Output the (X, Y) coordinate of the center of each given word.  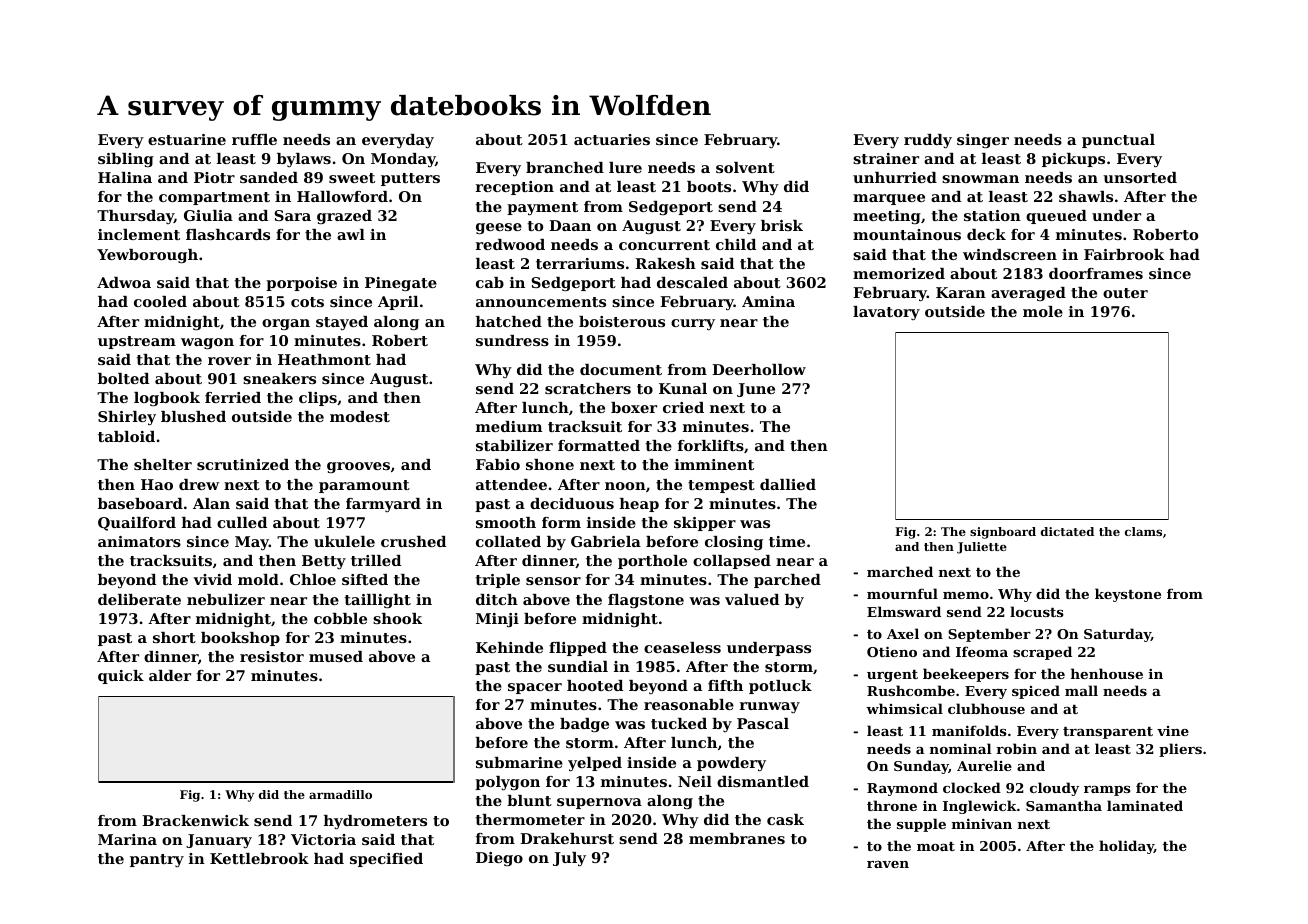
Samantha (1064, 805)
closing (734, 543)
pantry (157, 860)
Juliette (982, 548)
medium (509, 426)
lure (625, 167)
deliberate (139, 599)
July (569, 859)
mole (1043, 311)
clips (318, 399)
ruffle (254, 139)
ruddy (928, 141)
